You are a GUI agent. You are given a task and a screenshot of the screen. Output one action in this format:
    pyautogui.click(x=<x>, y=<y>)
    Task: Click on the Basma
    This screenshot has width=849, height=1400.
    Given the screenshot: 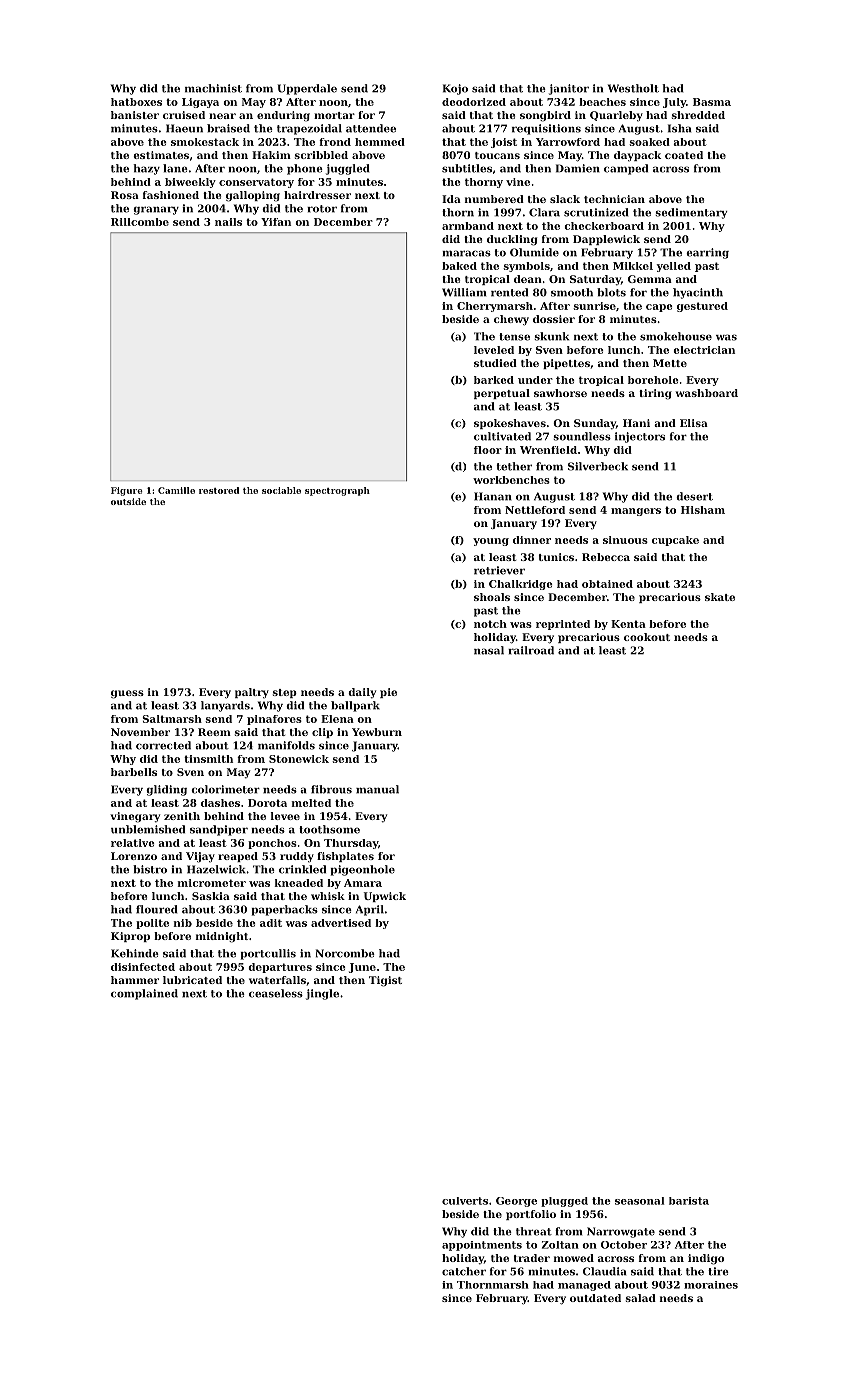 What is the action you would take?
    pyautogui.click(x=712, y=102)
